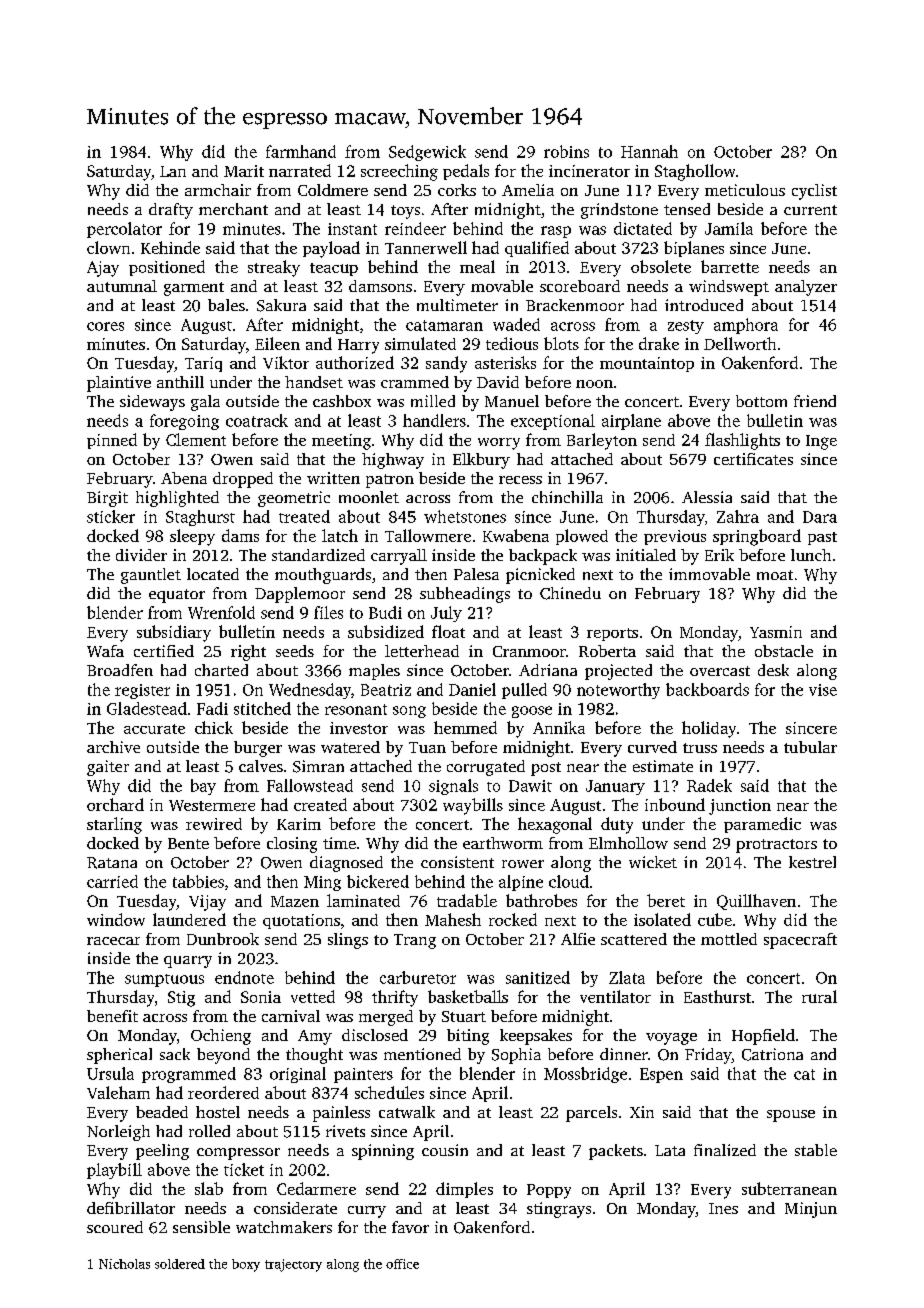  What do you see at coordinates (203, 364) in the screenshot?
I see `Tariq` at bounding box center [203, 364].
